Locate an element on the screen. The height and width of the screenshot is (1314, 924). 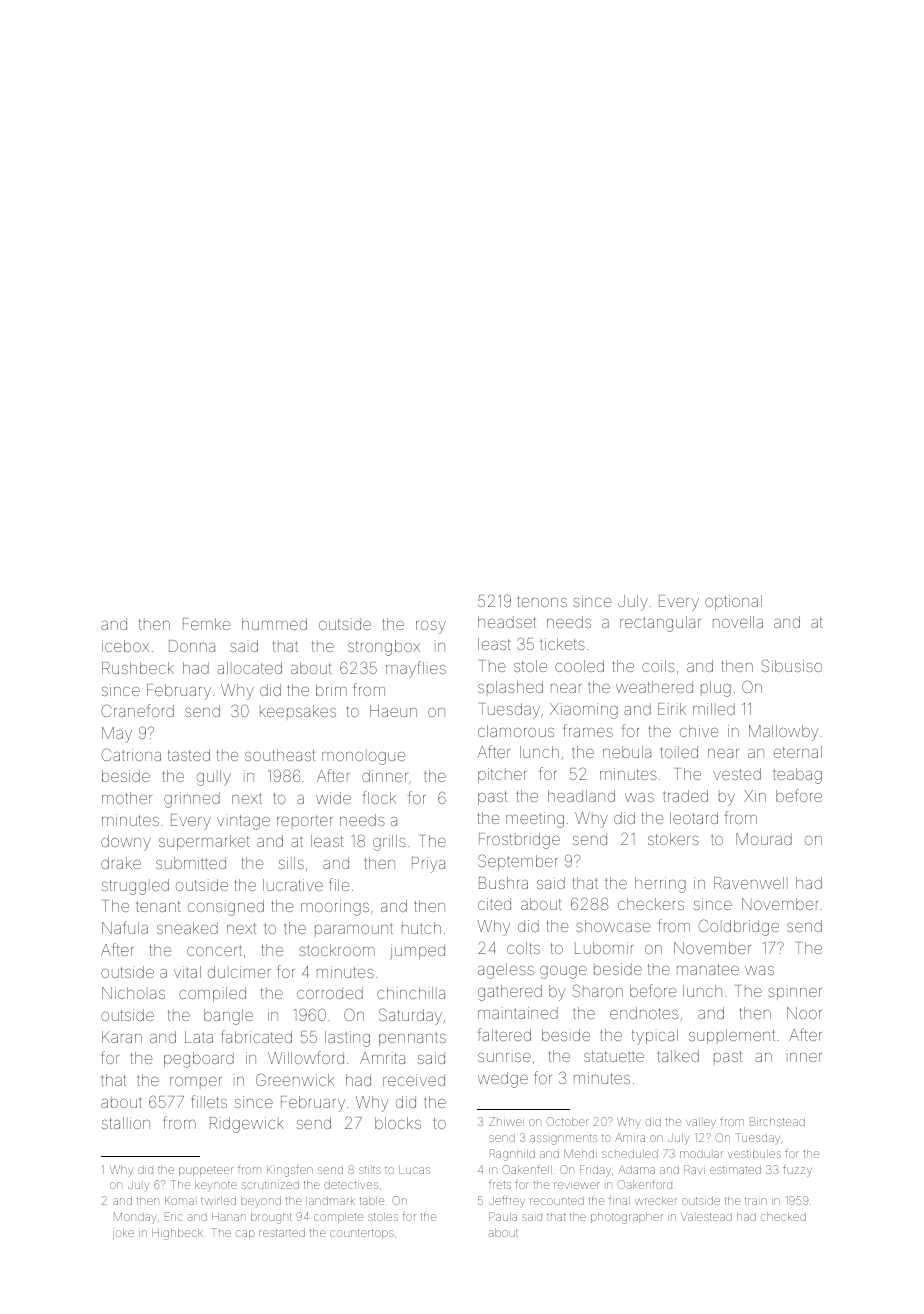
wedge is located at coordinates (503, 1080).
